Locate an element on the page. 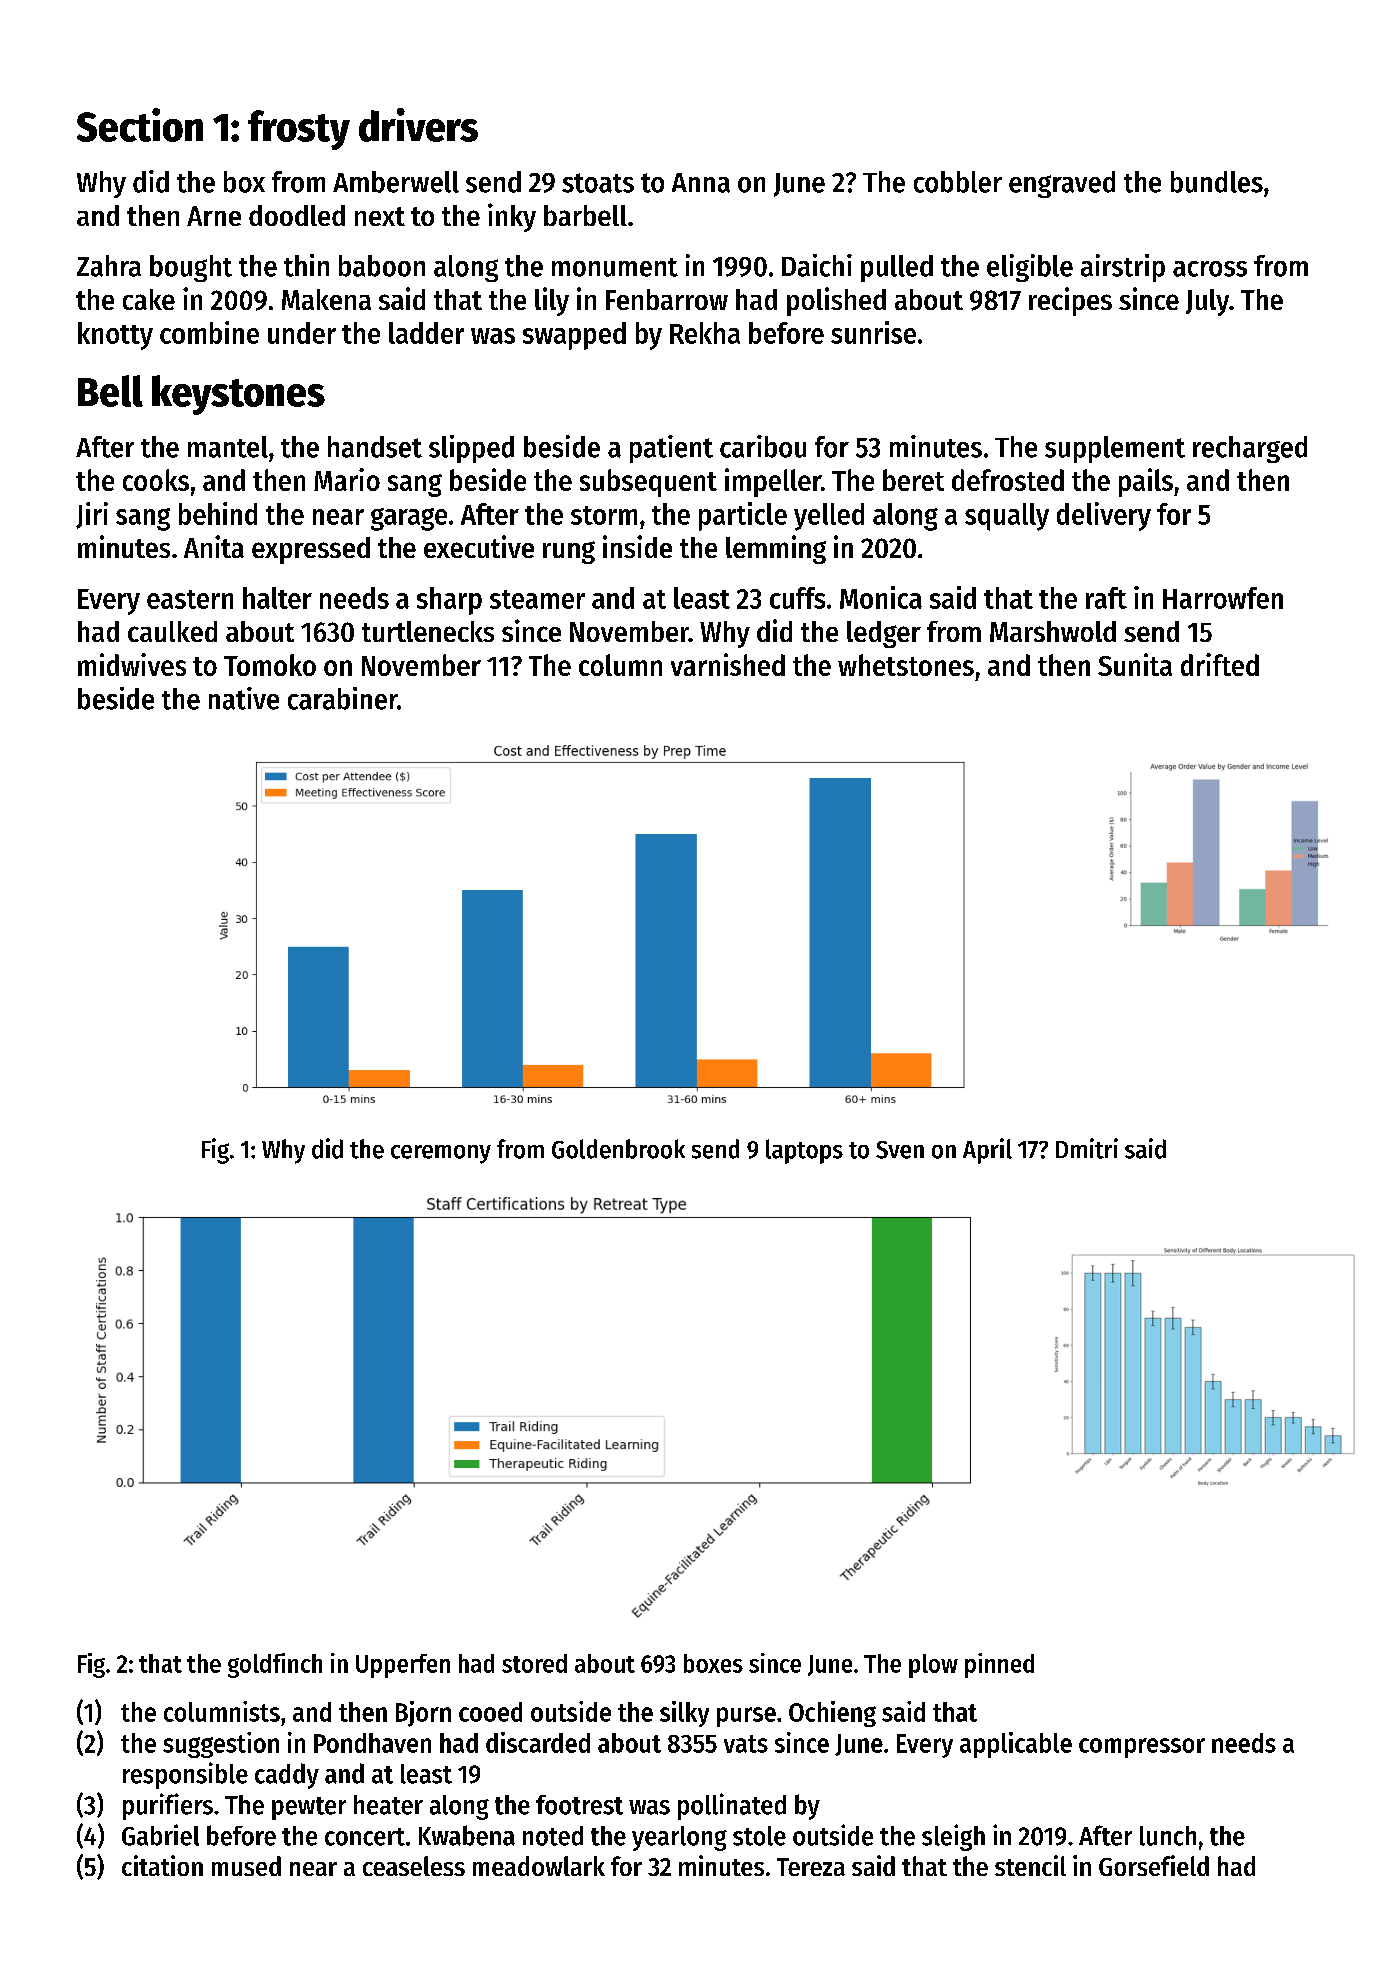 The image size is (1386, 1969). laptops is located at coordinates (804, 1151).
